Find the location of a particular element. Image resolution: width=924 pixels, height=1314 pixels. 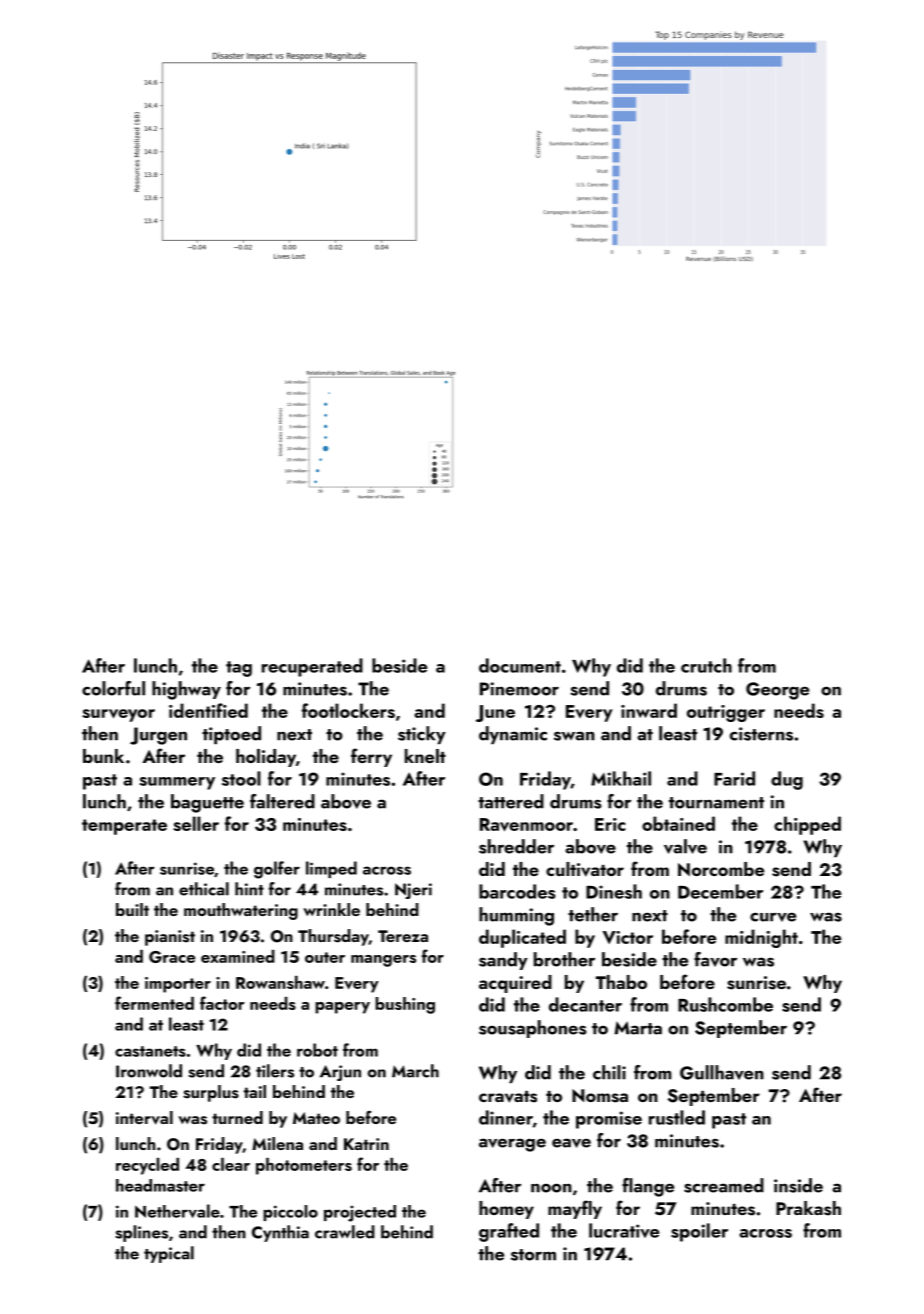

sousaphones is located at coordinates (533, 1029).
